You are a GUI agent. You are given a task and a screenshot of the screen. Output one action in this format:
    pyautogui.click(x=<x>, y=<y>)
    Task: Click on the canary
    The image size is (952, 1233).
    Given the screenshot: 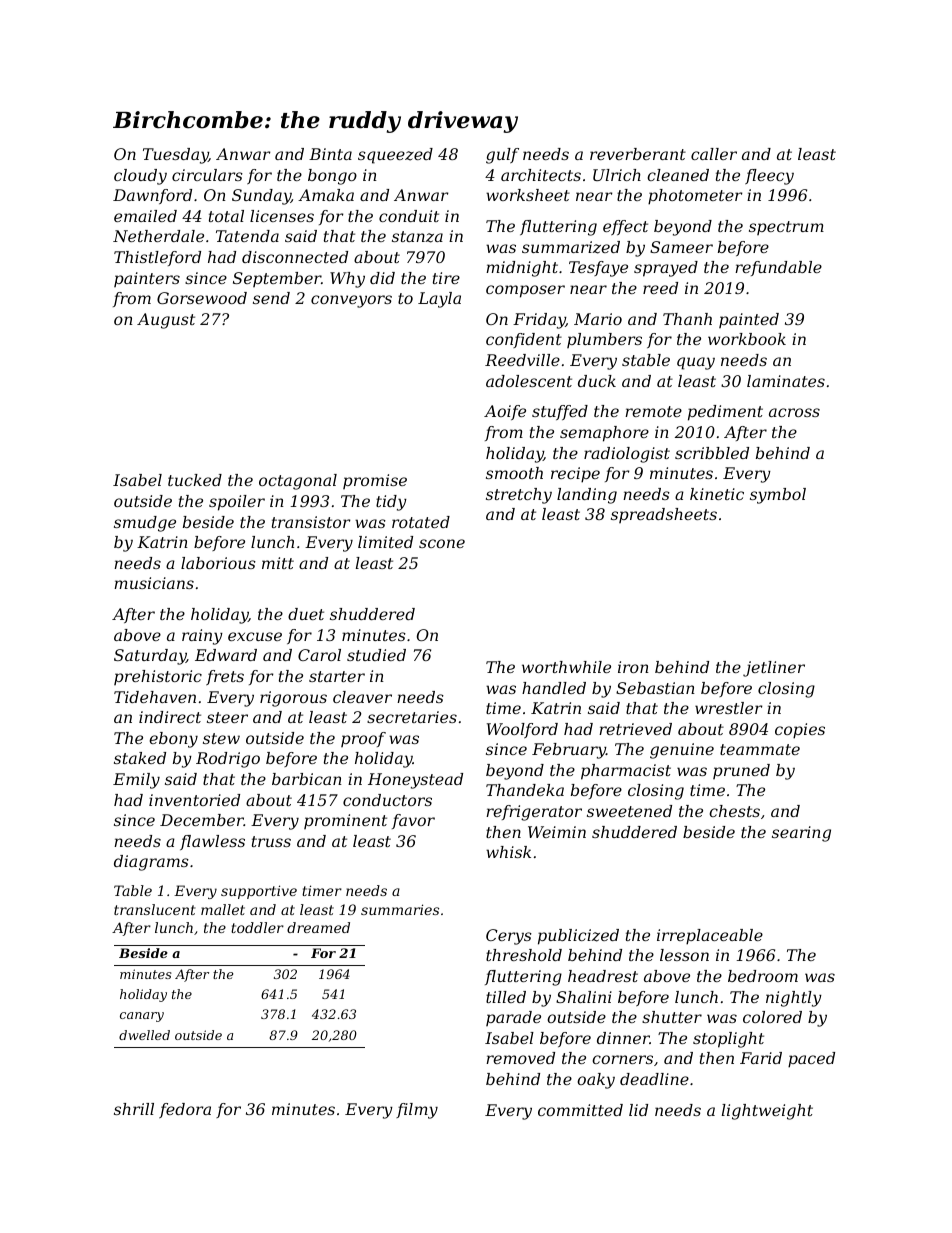 What is the action you would take?
    pyautogui.click(x=142, y=1017)
